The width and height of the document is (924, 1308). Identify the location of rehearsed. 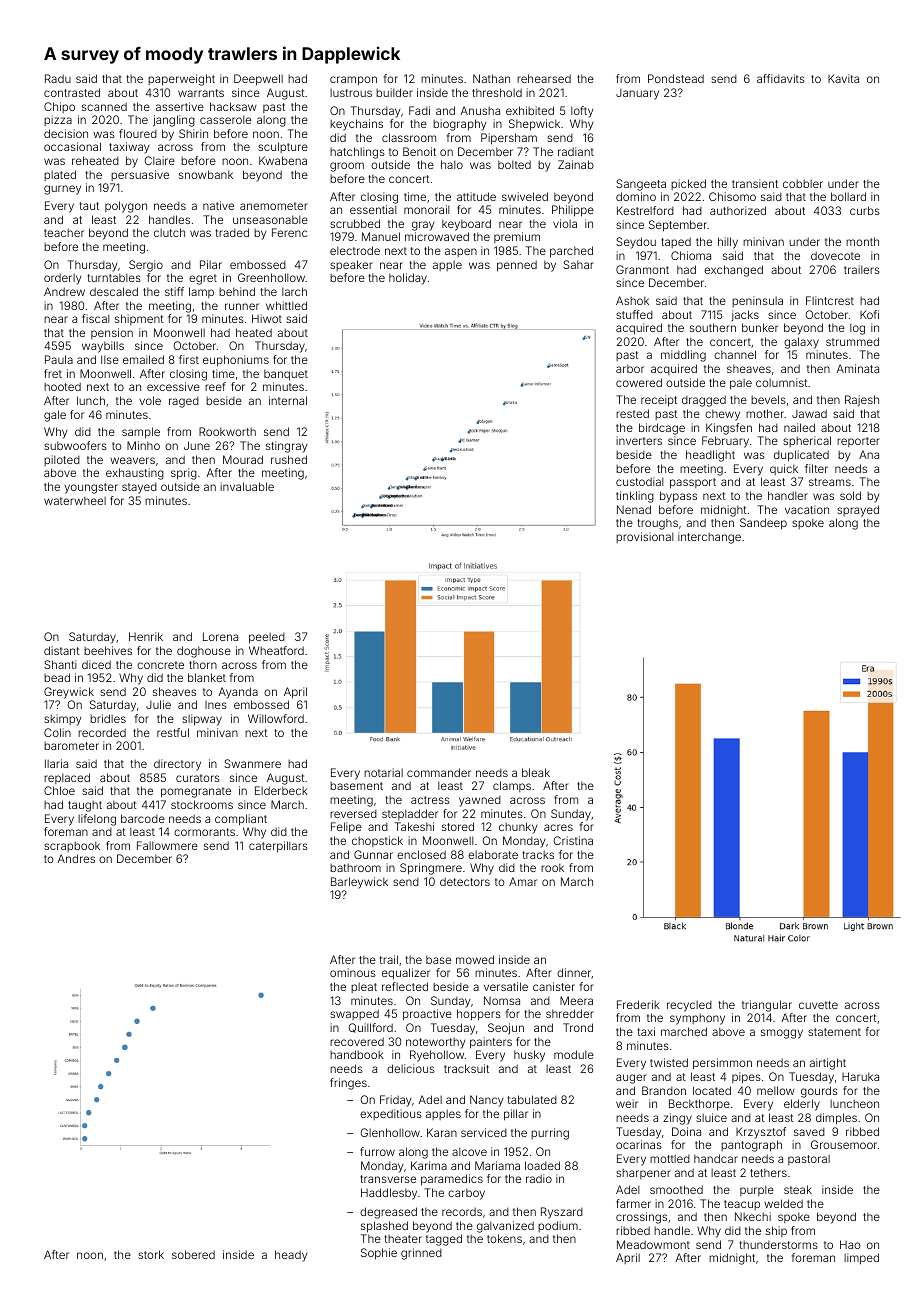
(544, 78).
